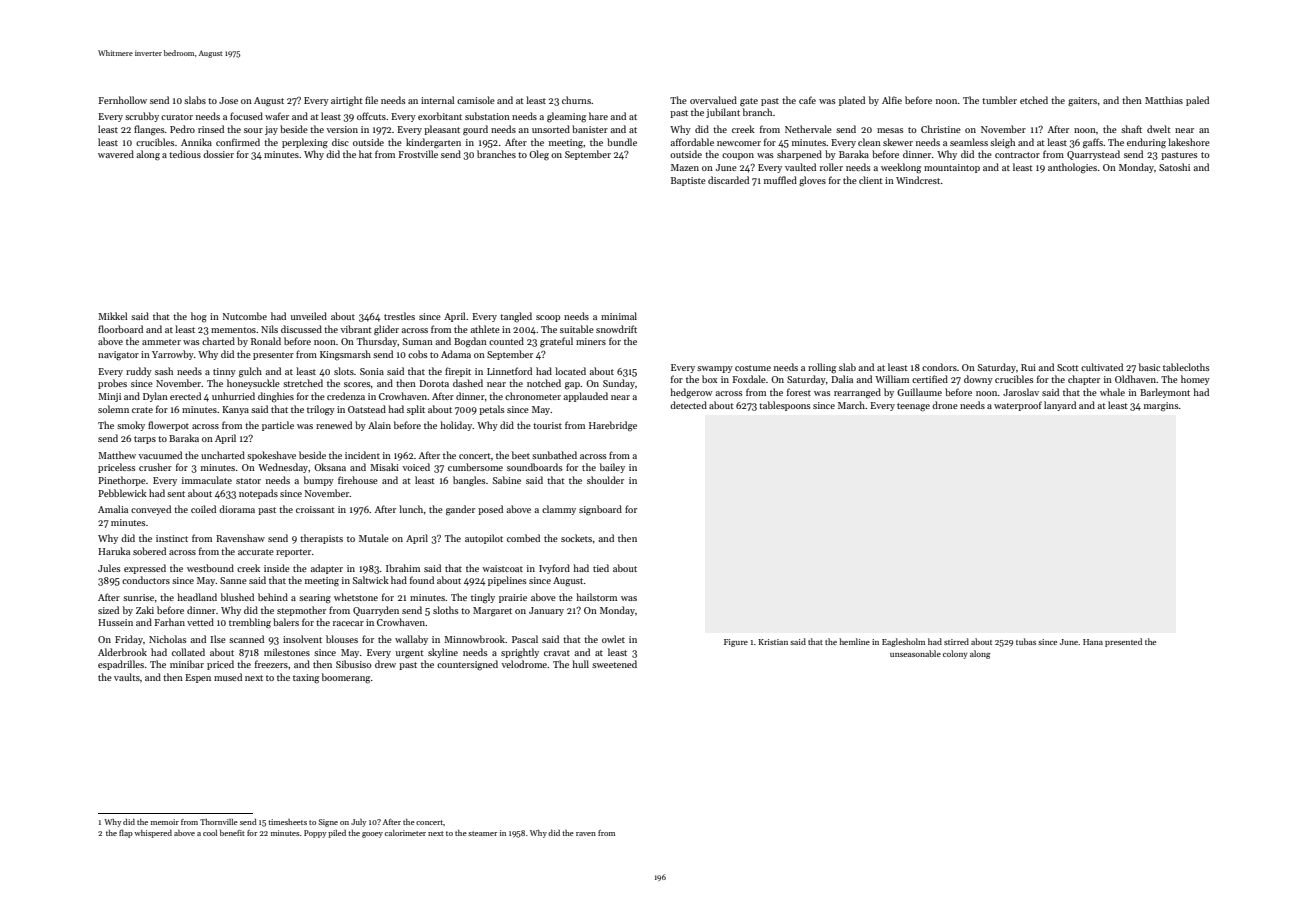 Image resolution: width=1308 pixels, height=924 pixels. What do you see at coordinates (346, 678) in the screenshot?
I see `boomerang` at bounding box center [346, 678].
